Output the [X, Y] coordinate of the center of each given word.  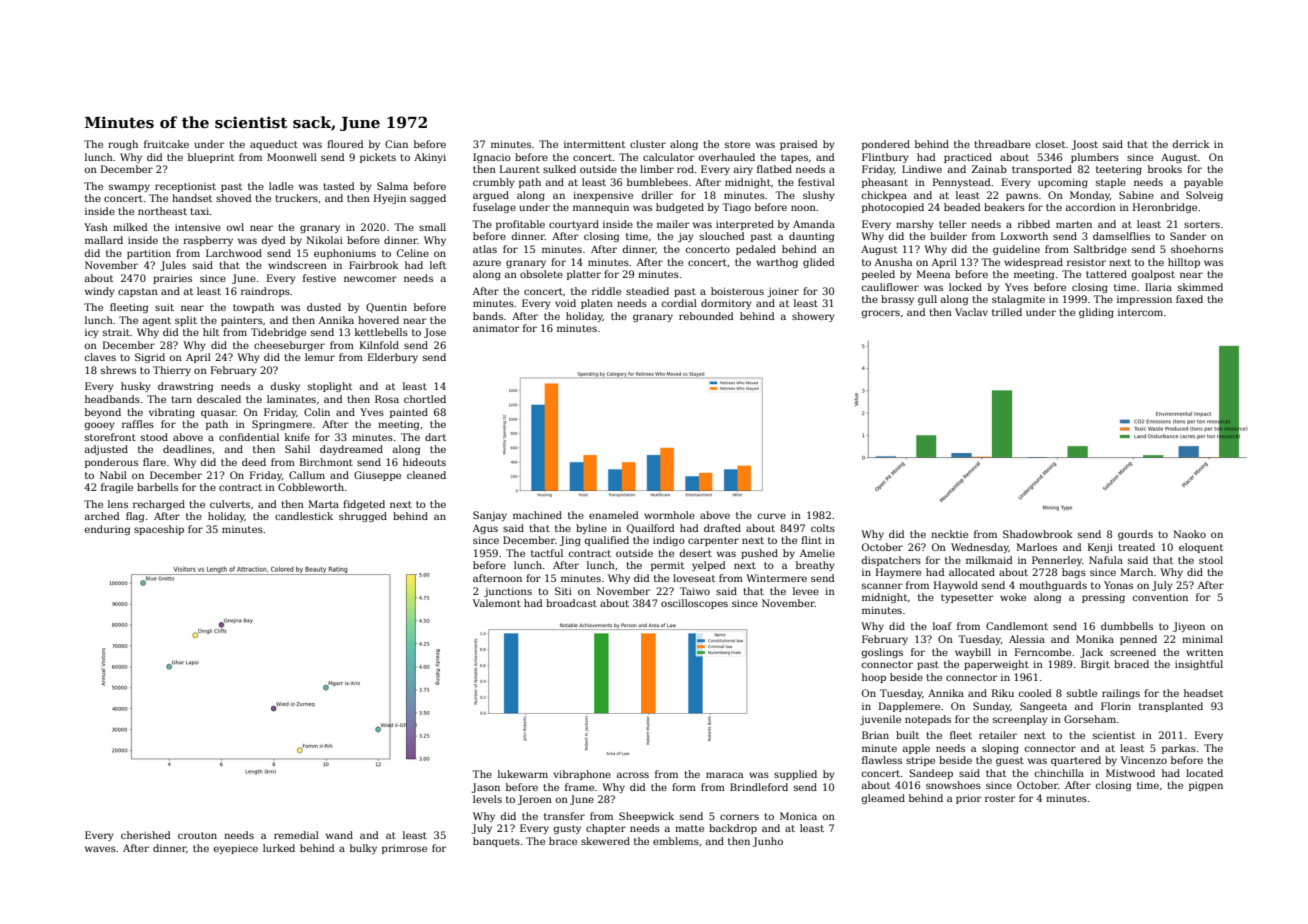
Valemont [497, 603]
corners [739, 817]
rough [123, 145]
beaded [962, 207]
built [907, 735]
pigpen [1206, 786]
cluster [648, 144]
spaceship [159, 530]
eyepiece [236, 849]
